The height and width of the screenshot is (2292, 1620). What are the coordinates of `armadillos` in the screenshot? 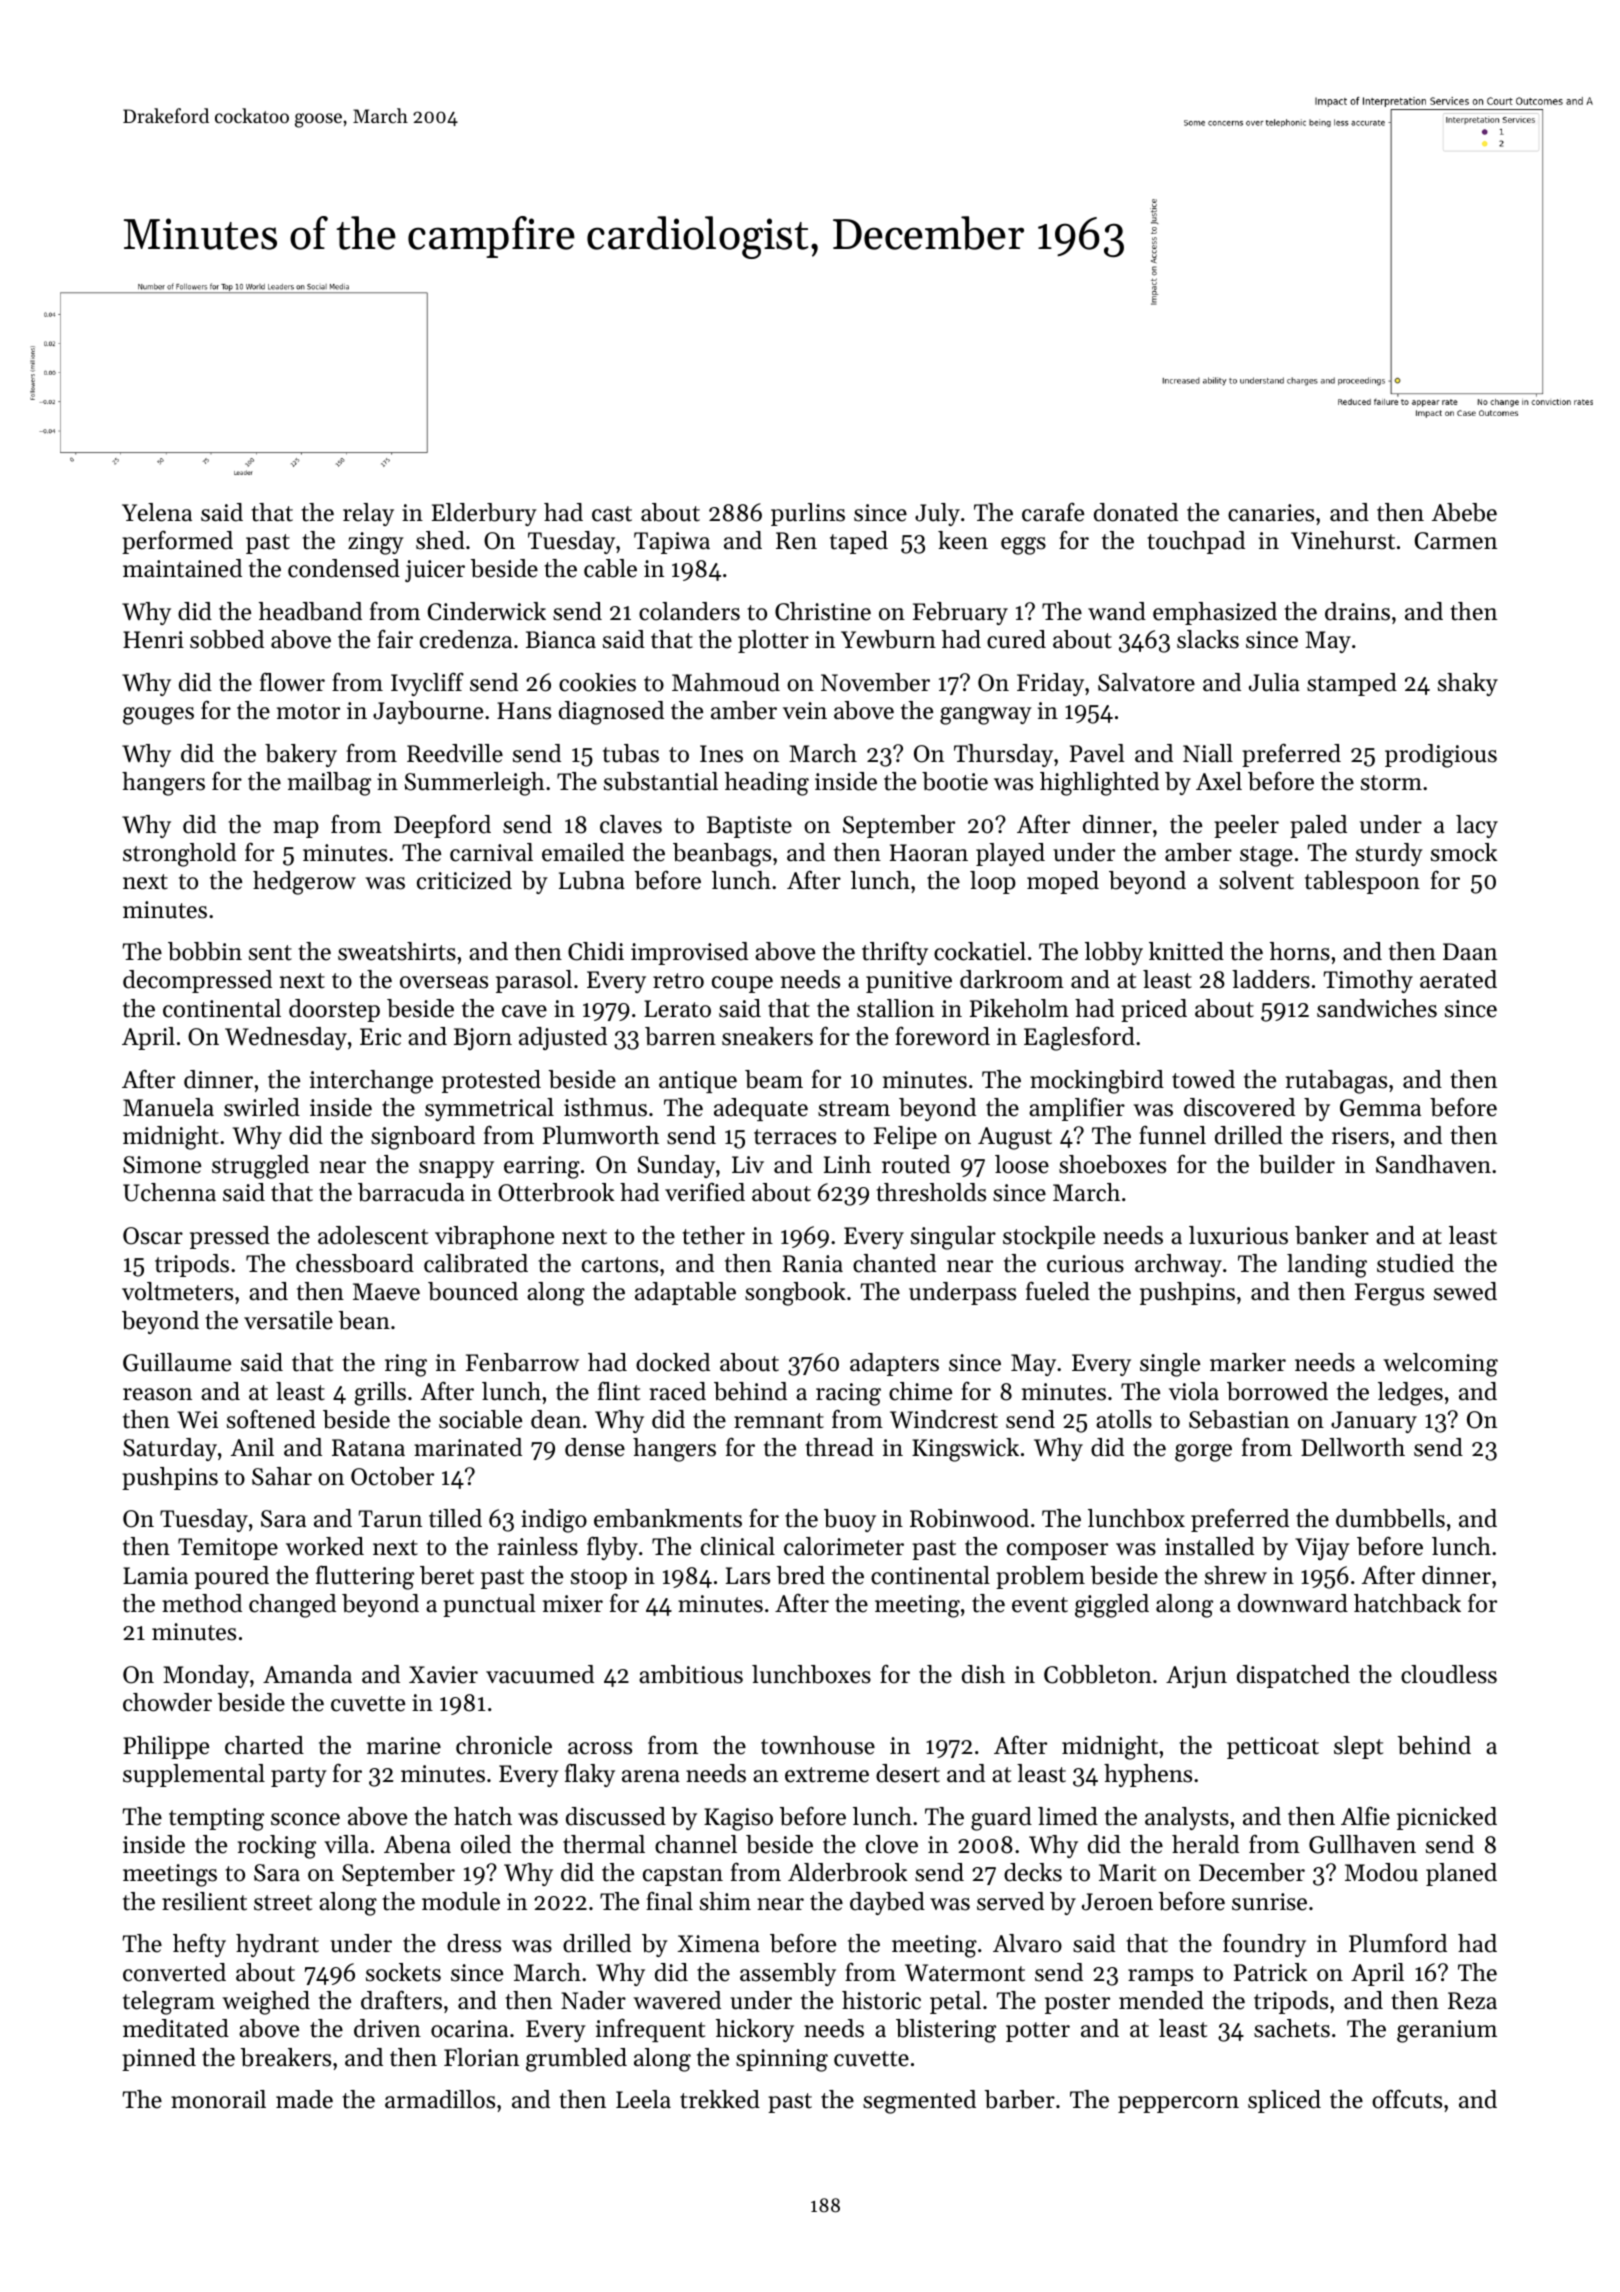 It's located at (440, 2099).
